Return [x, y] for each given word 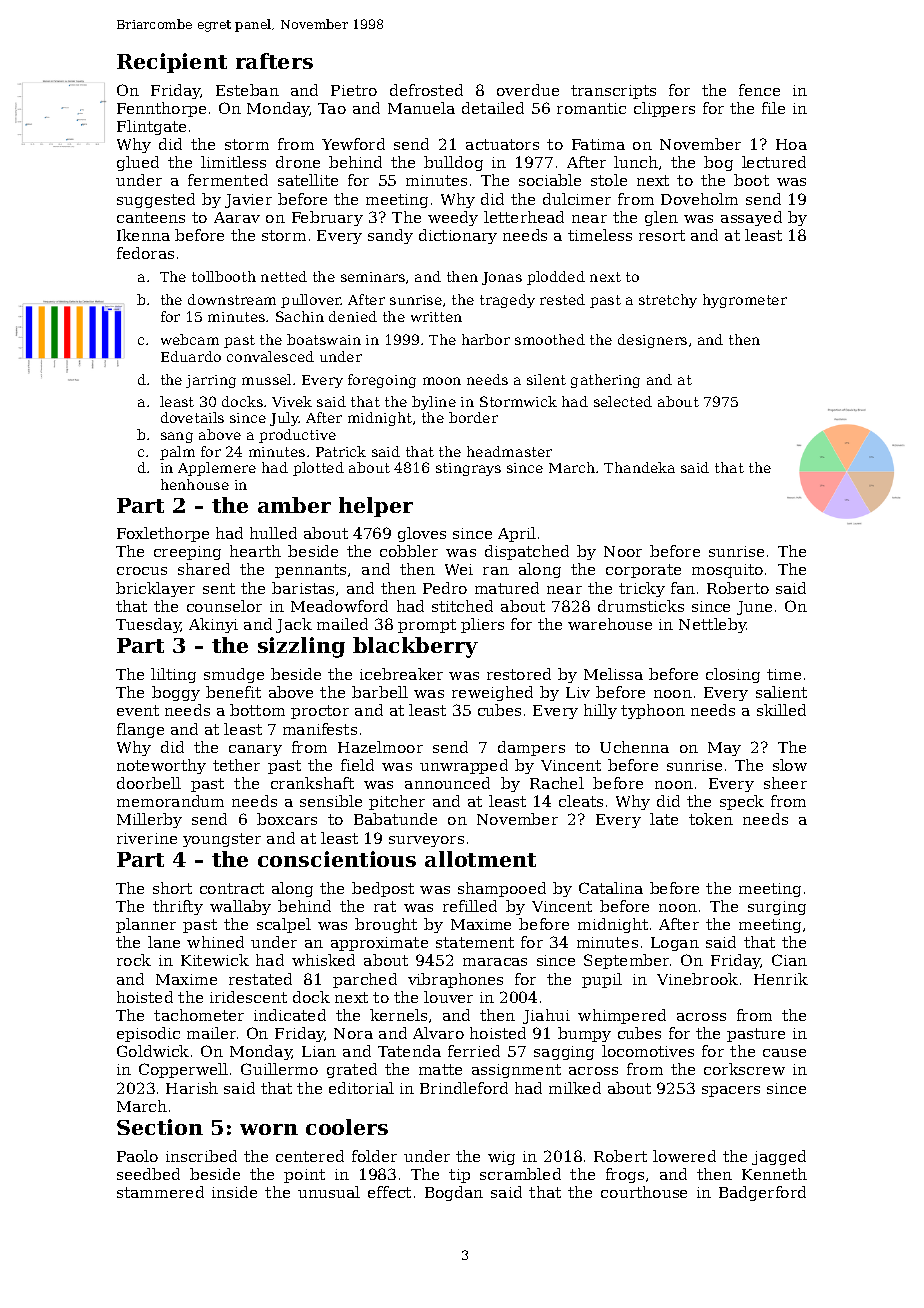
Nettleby [713, 625]
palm [177, 453]
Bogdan [454, 1193]
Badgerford [762, 1193]
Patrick [341, 451]
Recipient [172, 63]
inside [234, 1192]
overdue [528, 90]
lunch [636, 162]
